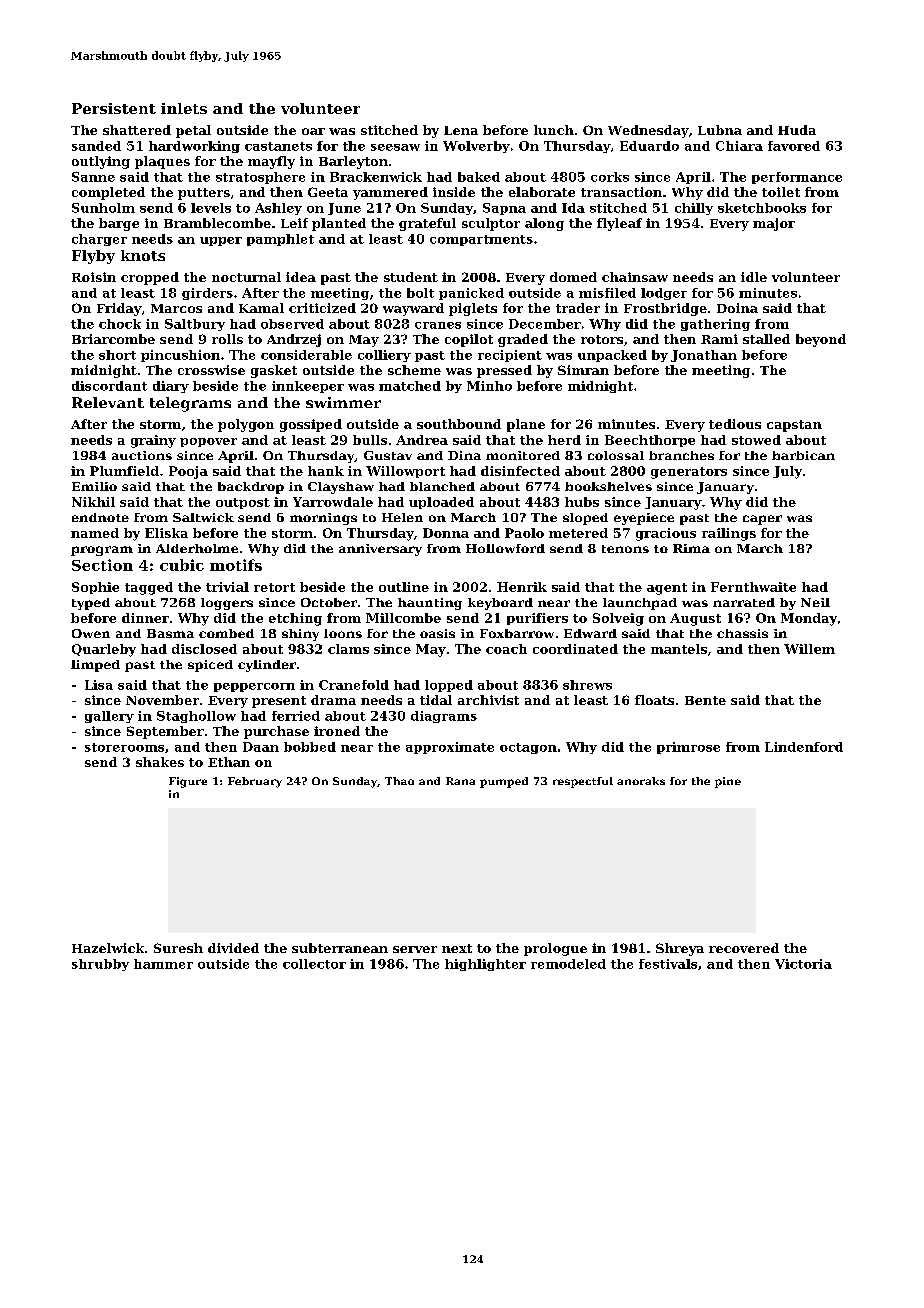 The width and height of the screenshot is (924, 1308). I want to click on diary, so click(171, 387).
